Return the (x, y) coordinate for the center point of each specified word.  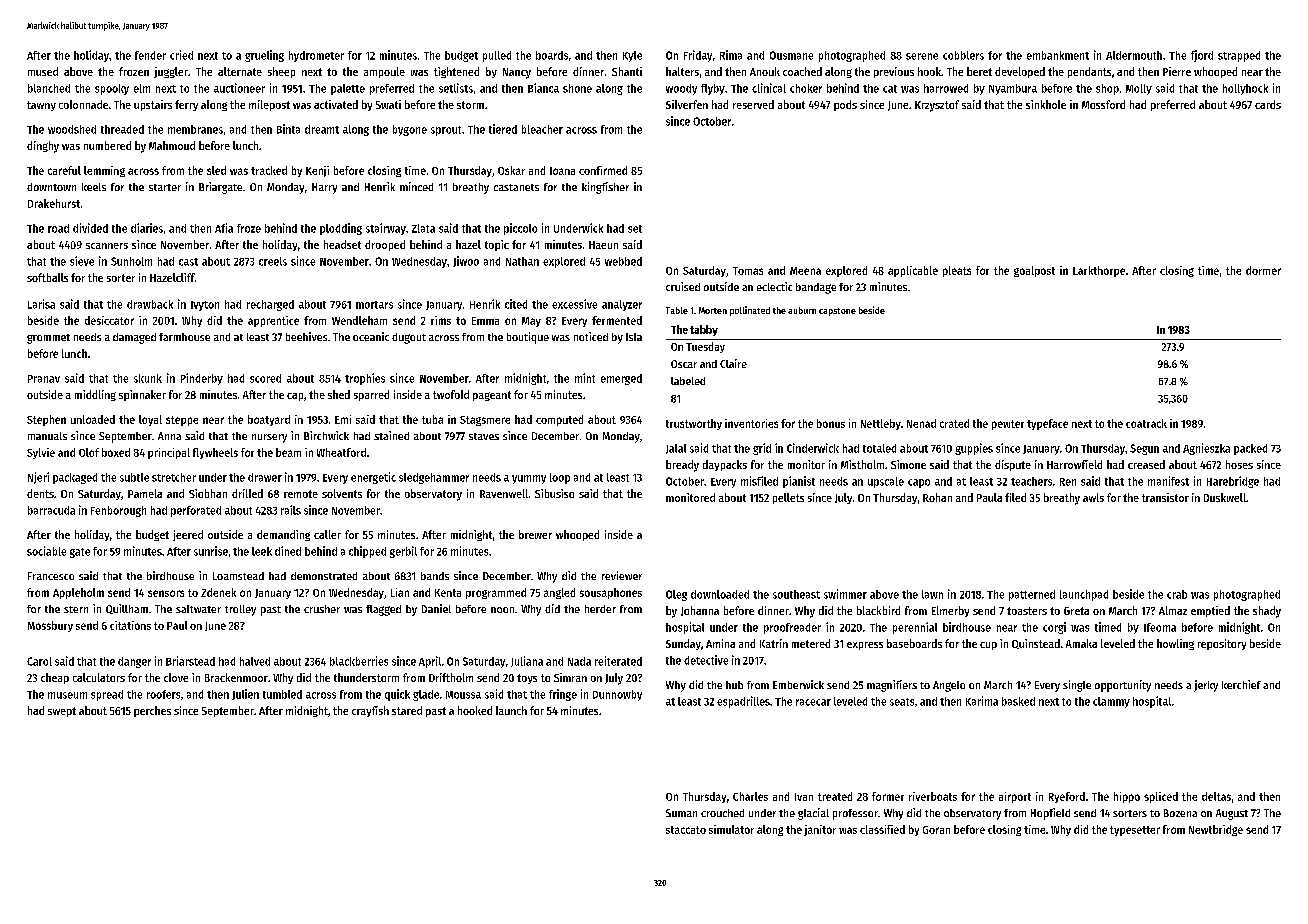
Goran (936, 830)
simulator (731, 829)
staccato (686, 830)
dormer (1263, 270)
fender (150, 55)
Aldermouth (1134, 55)
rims (441, 320)
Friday (698, 56)
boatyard (269, 420)
